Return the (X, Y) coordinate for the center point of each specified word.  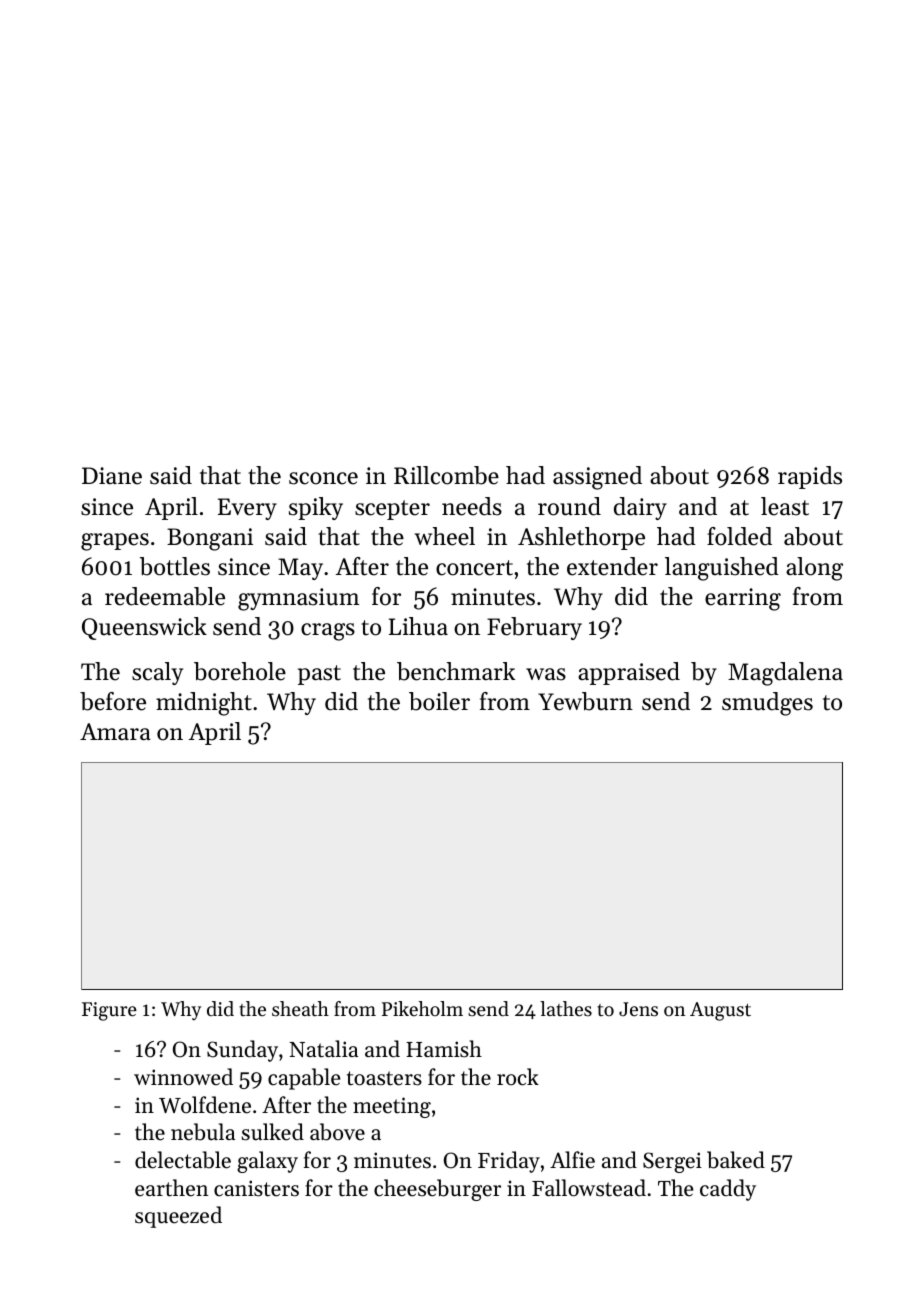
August (720, 1011)
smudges (767, 704)
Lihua (418, 626)
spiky (316, 508)
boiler (439, 701)
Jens (638, 1009)
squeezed (178, 1217)
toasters (384, 1078)
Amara (115, 731)
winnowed (183, 1077)
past (319, 675)
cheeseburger (437, 1190)
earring (743, 599)
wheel (445, 536)
